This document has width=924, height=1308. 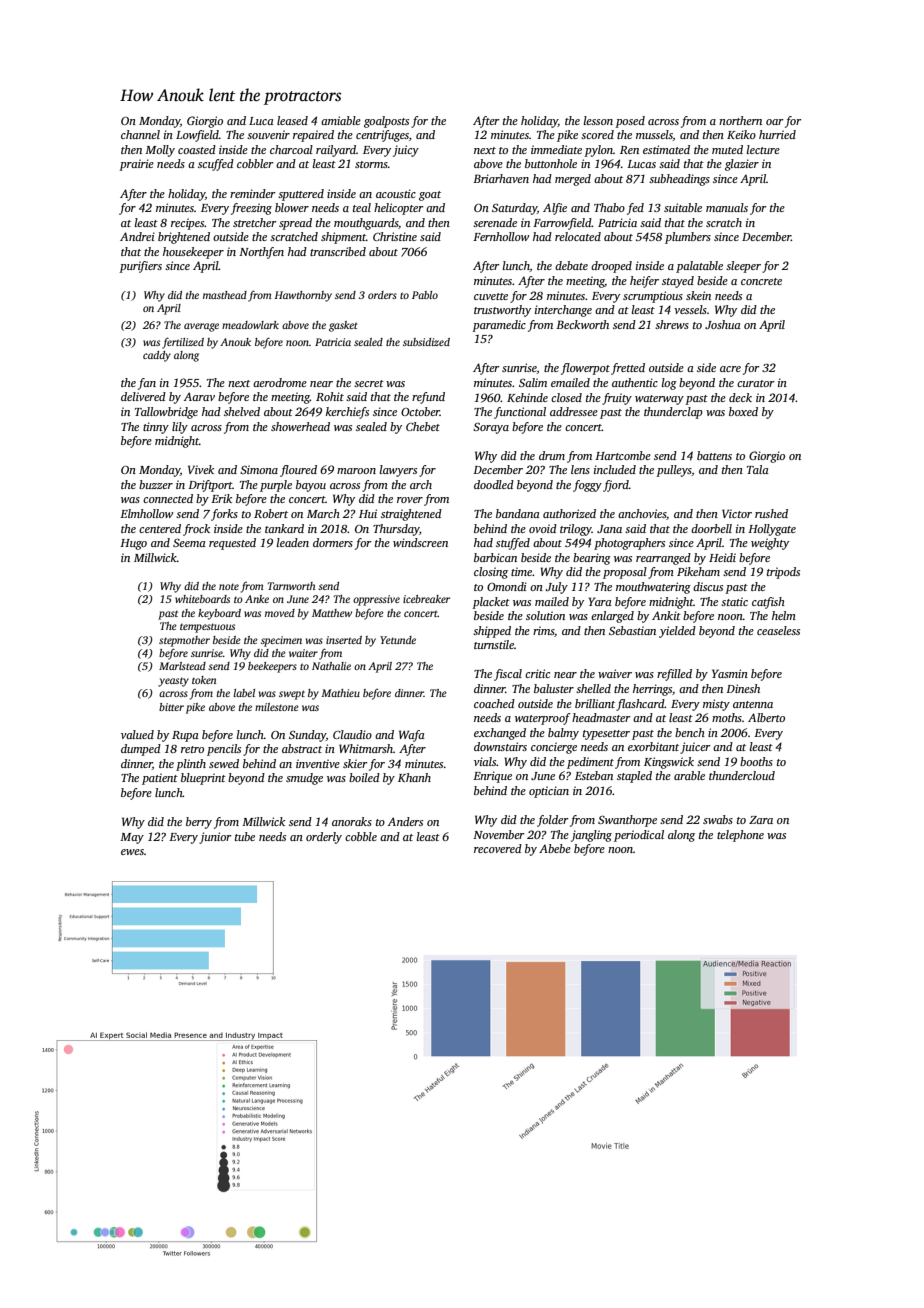 I want to click on stuffed, so click(x=513, y=544).
